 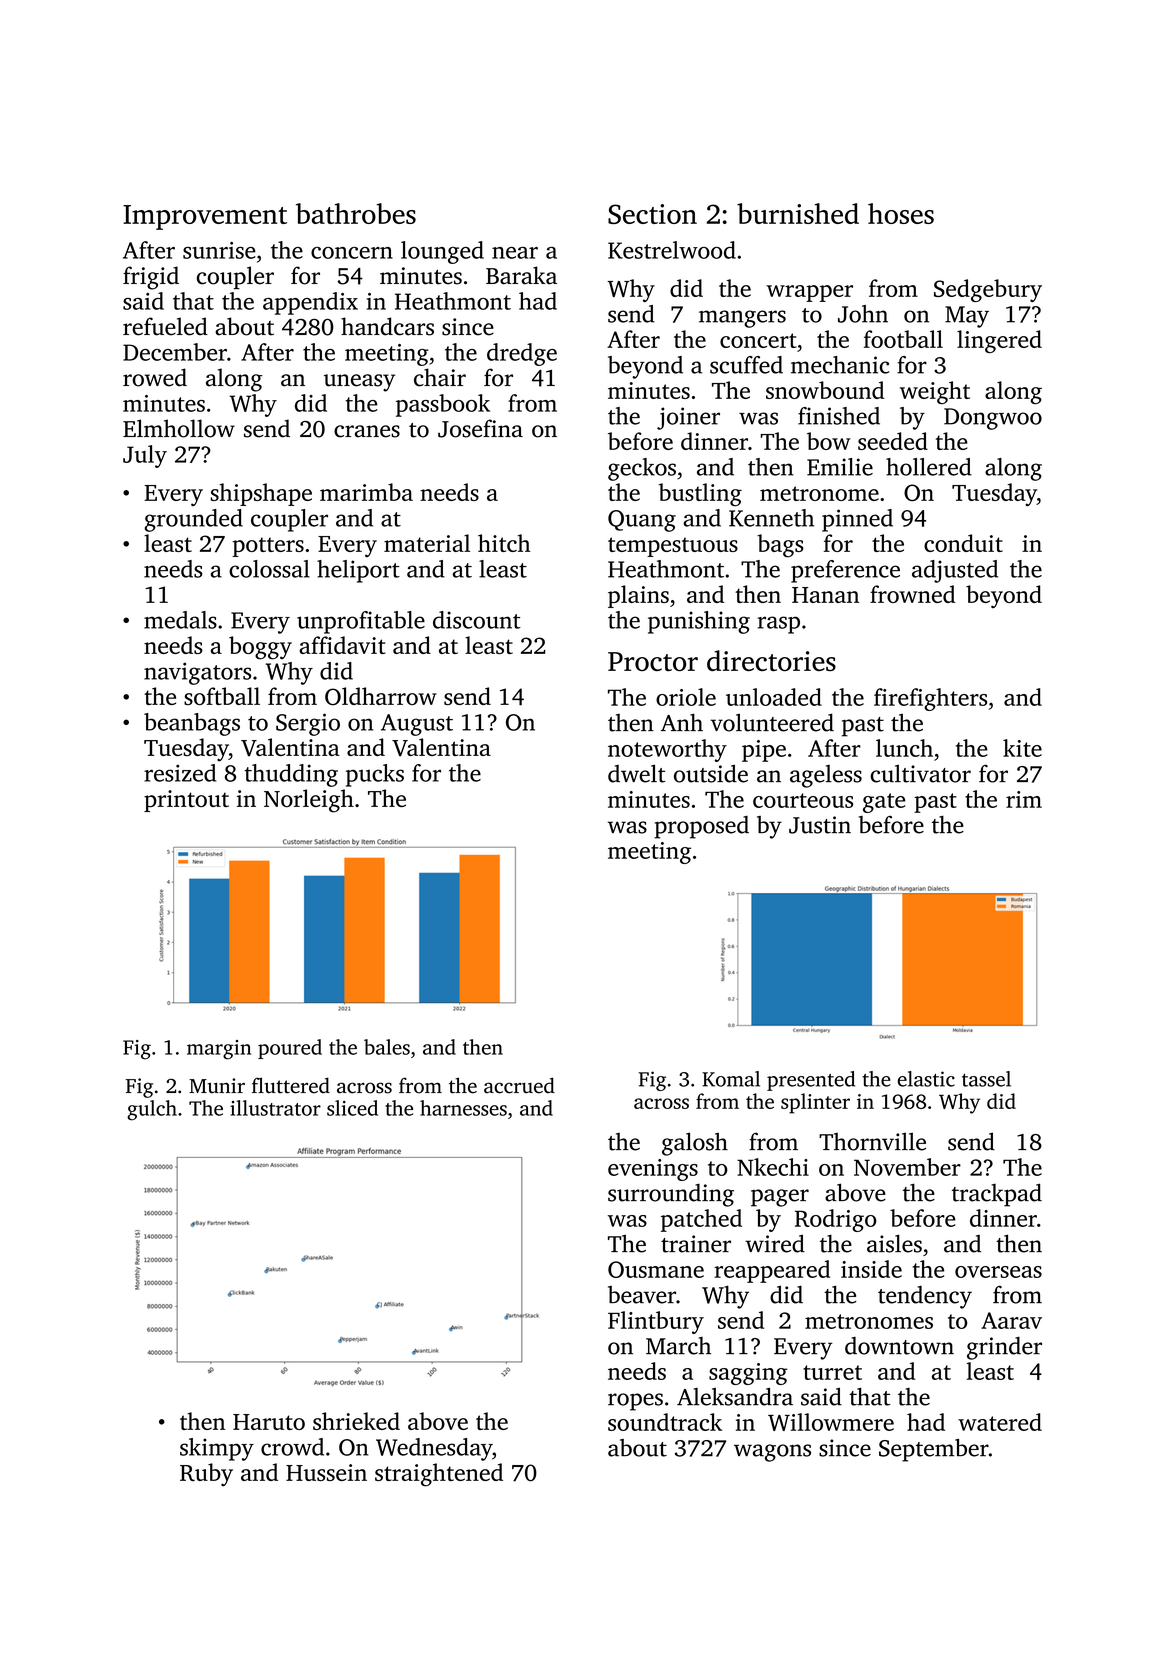 What do you see at coordinates (519, 1085) in the page?
I see `accrued` at bounding box center [519, 1085].
